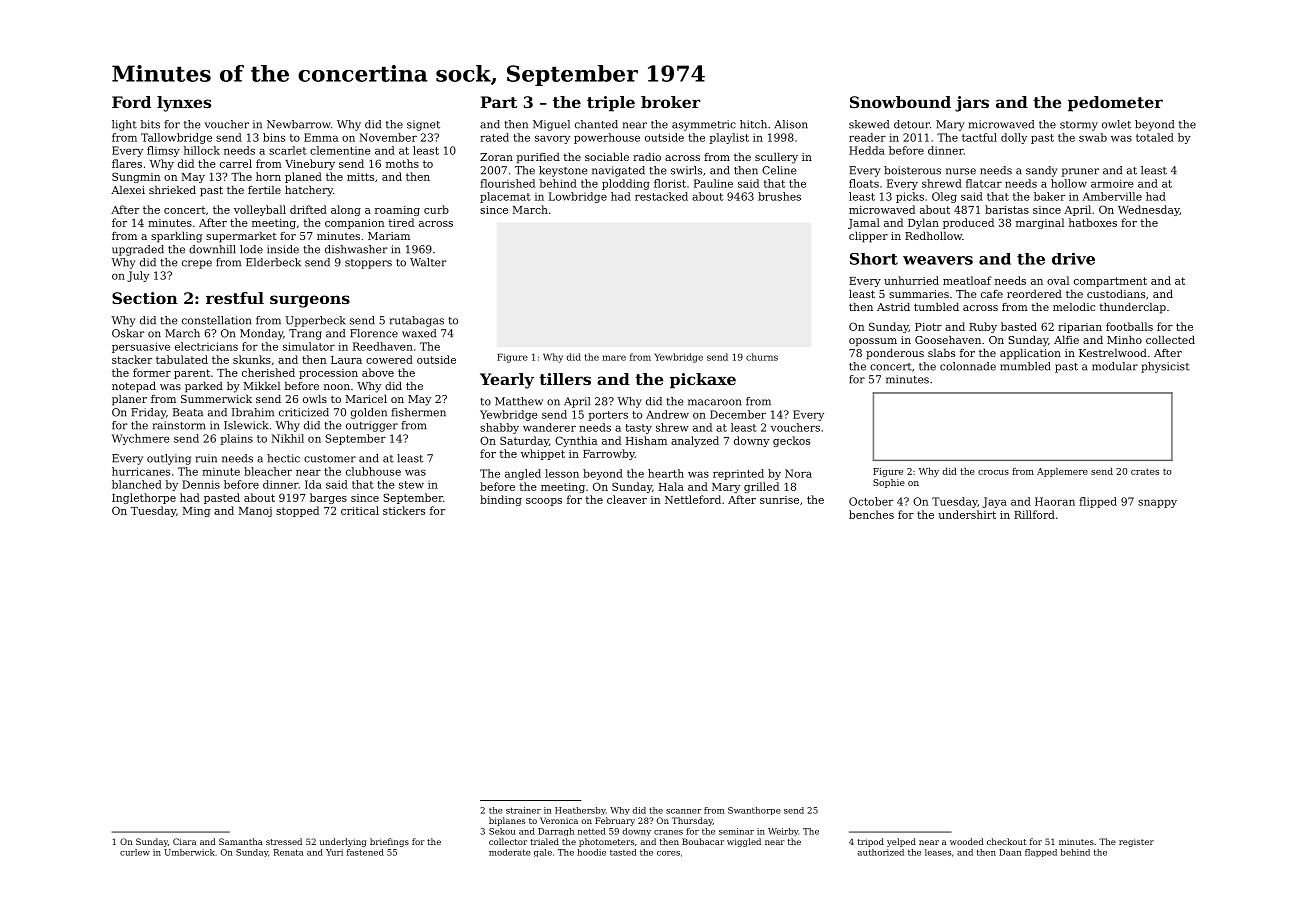 The height and width of the screenshot is (924, 1308). I want to click on angled, so click(523, 474).
